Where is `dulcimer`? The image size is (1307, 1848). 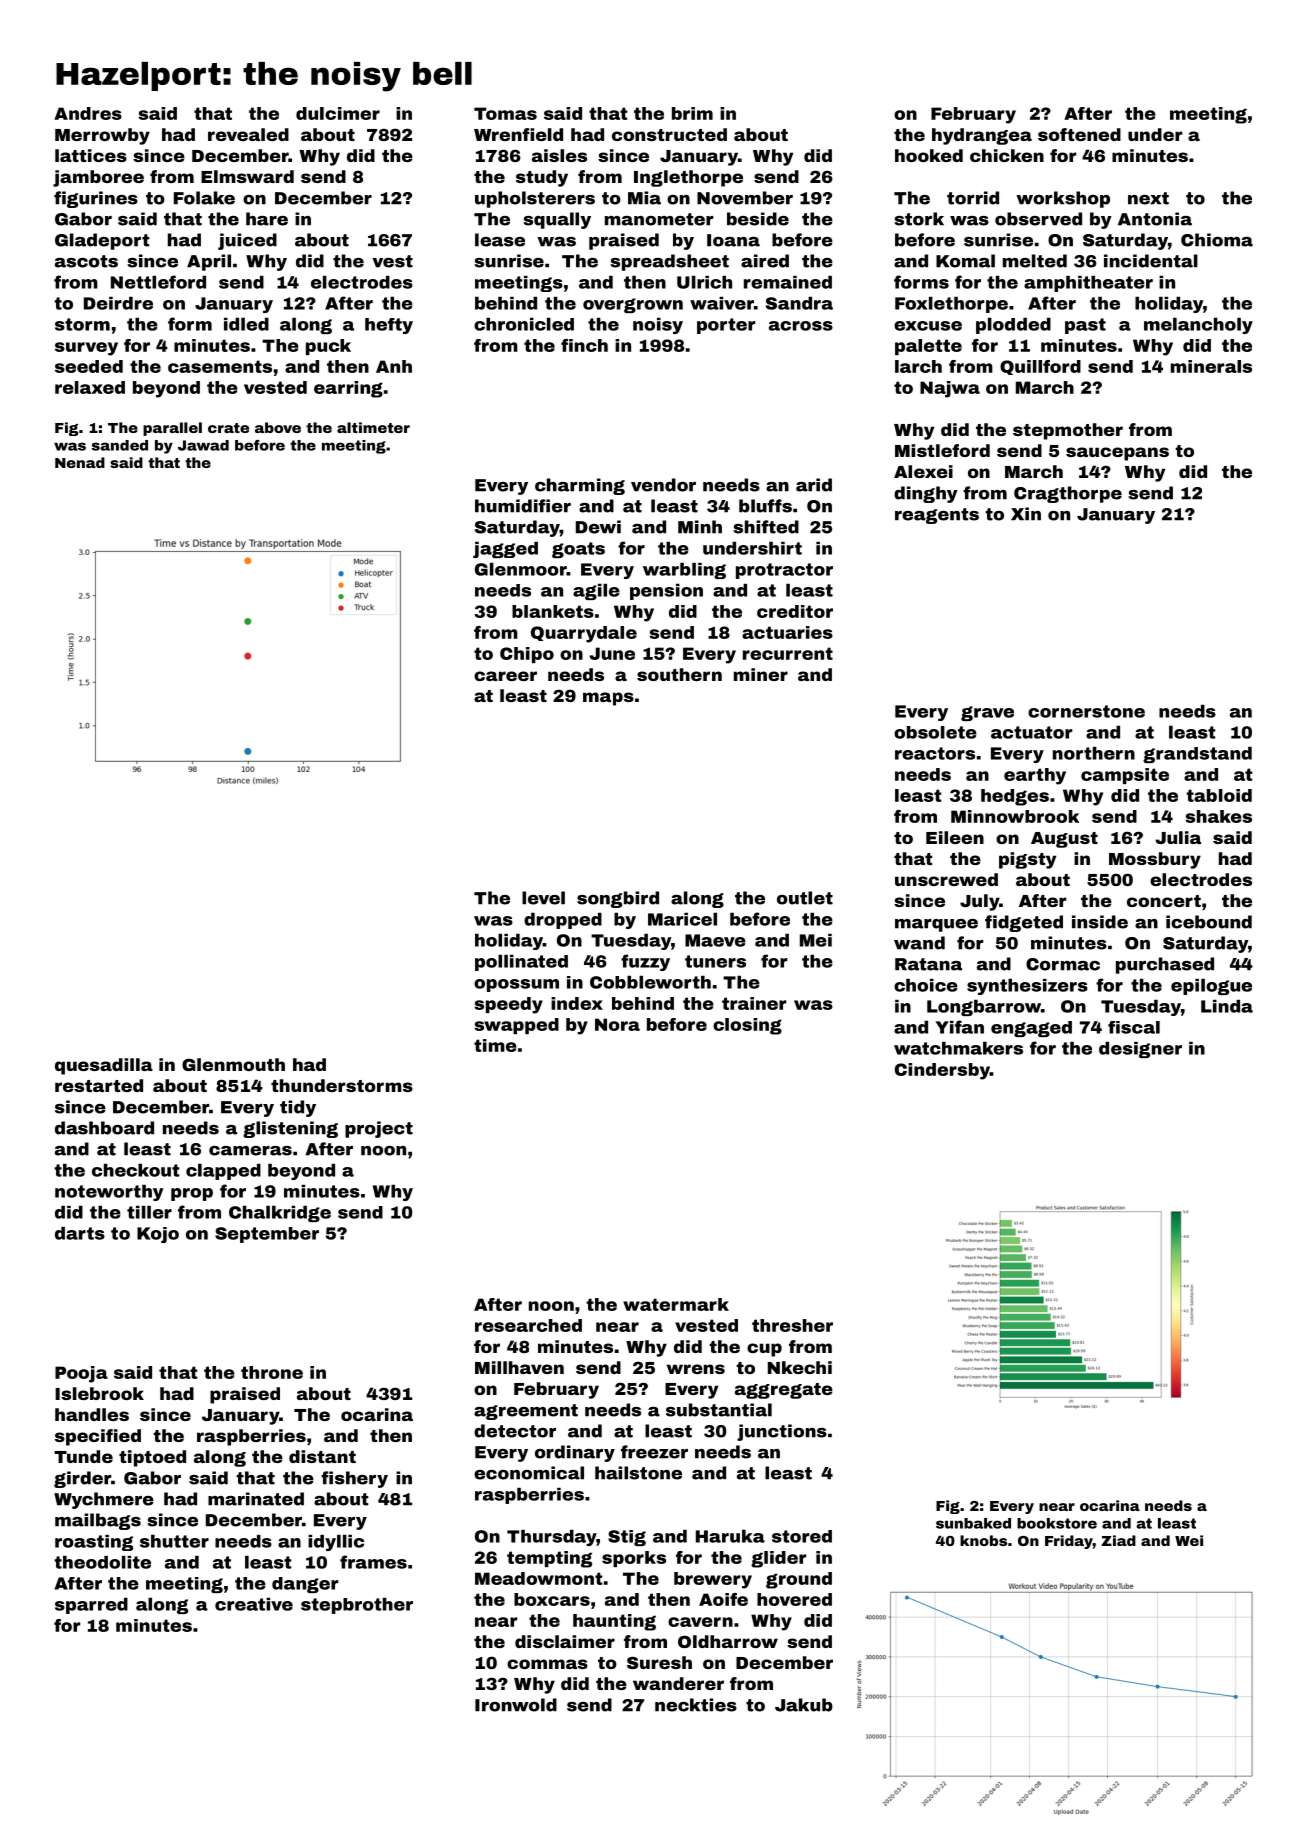
dulcimer is located at coordinates (338, 113).
